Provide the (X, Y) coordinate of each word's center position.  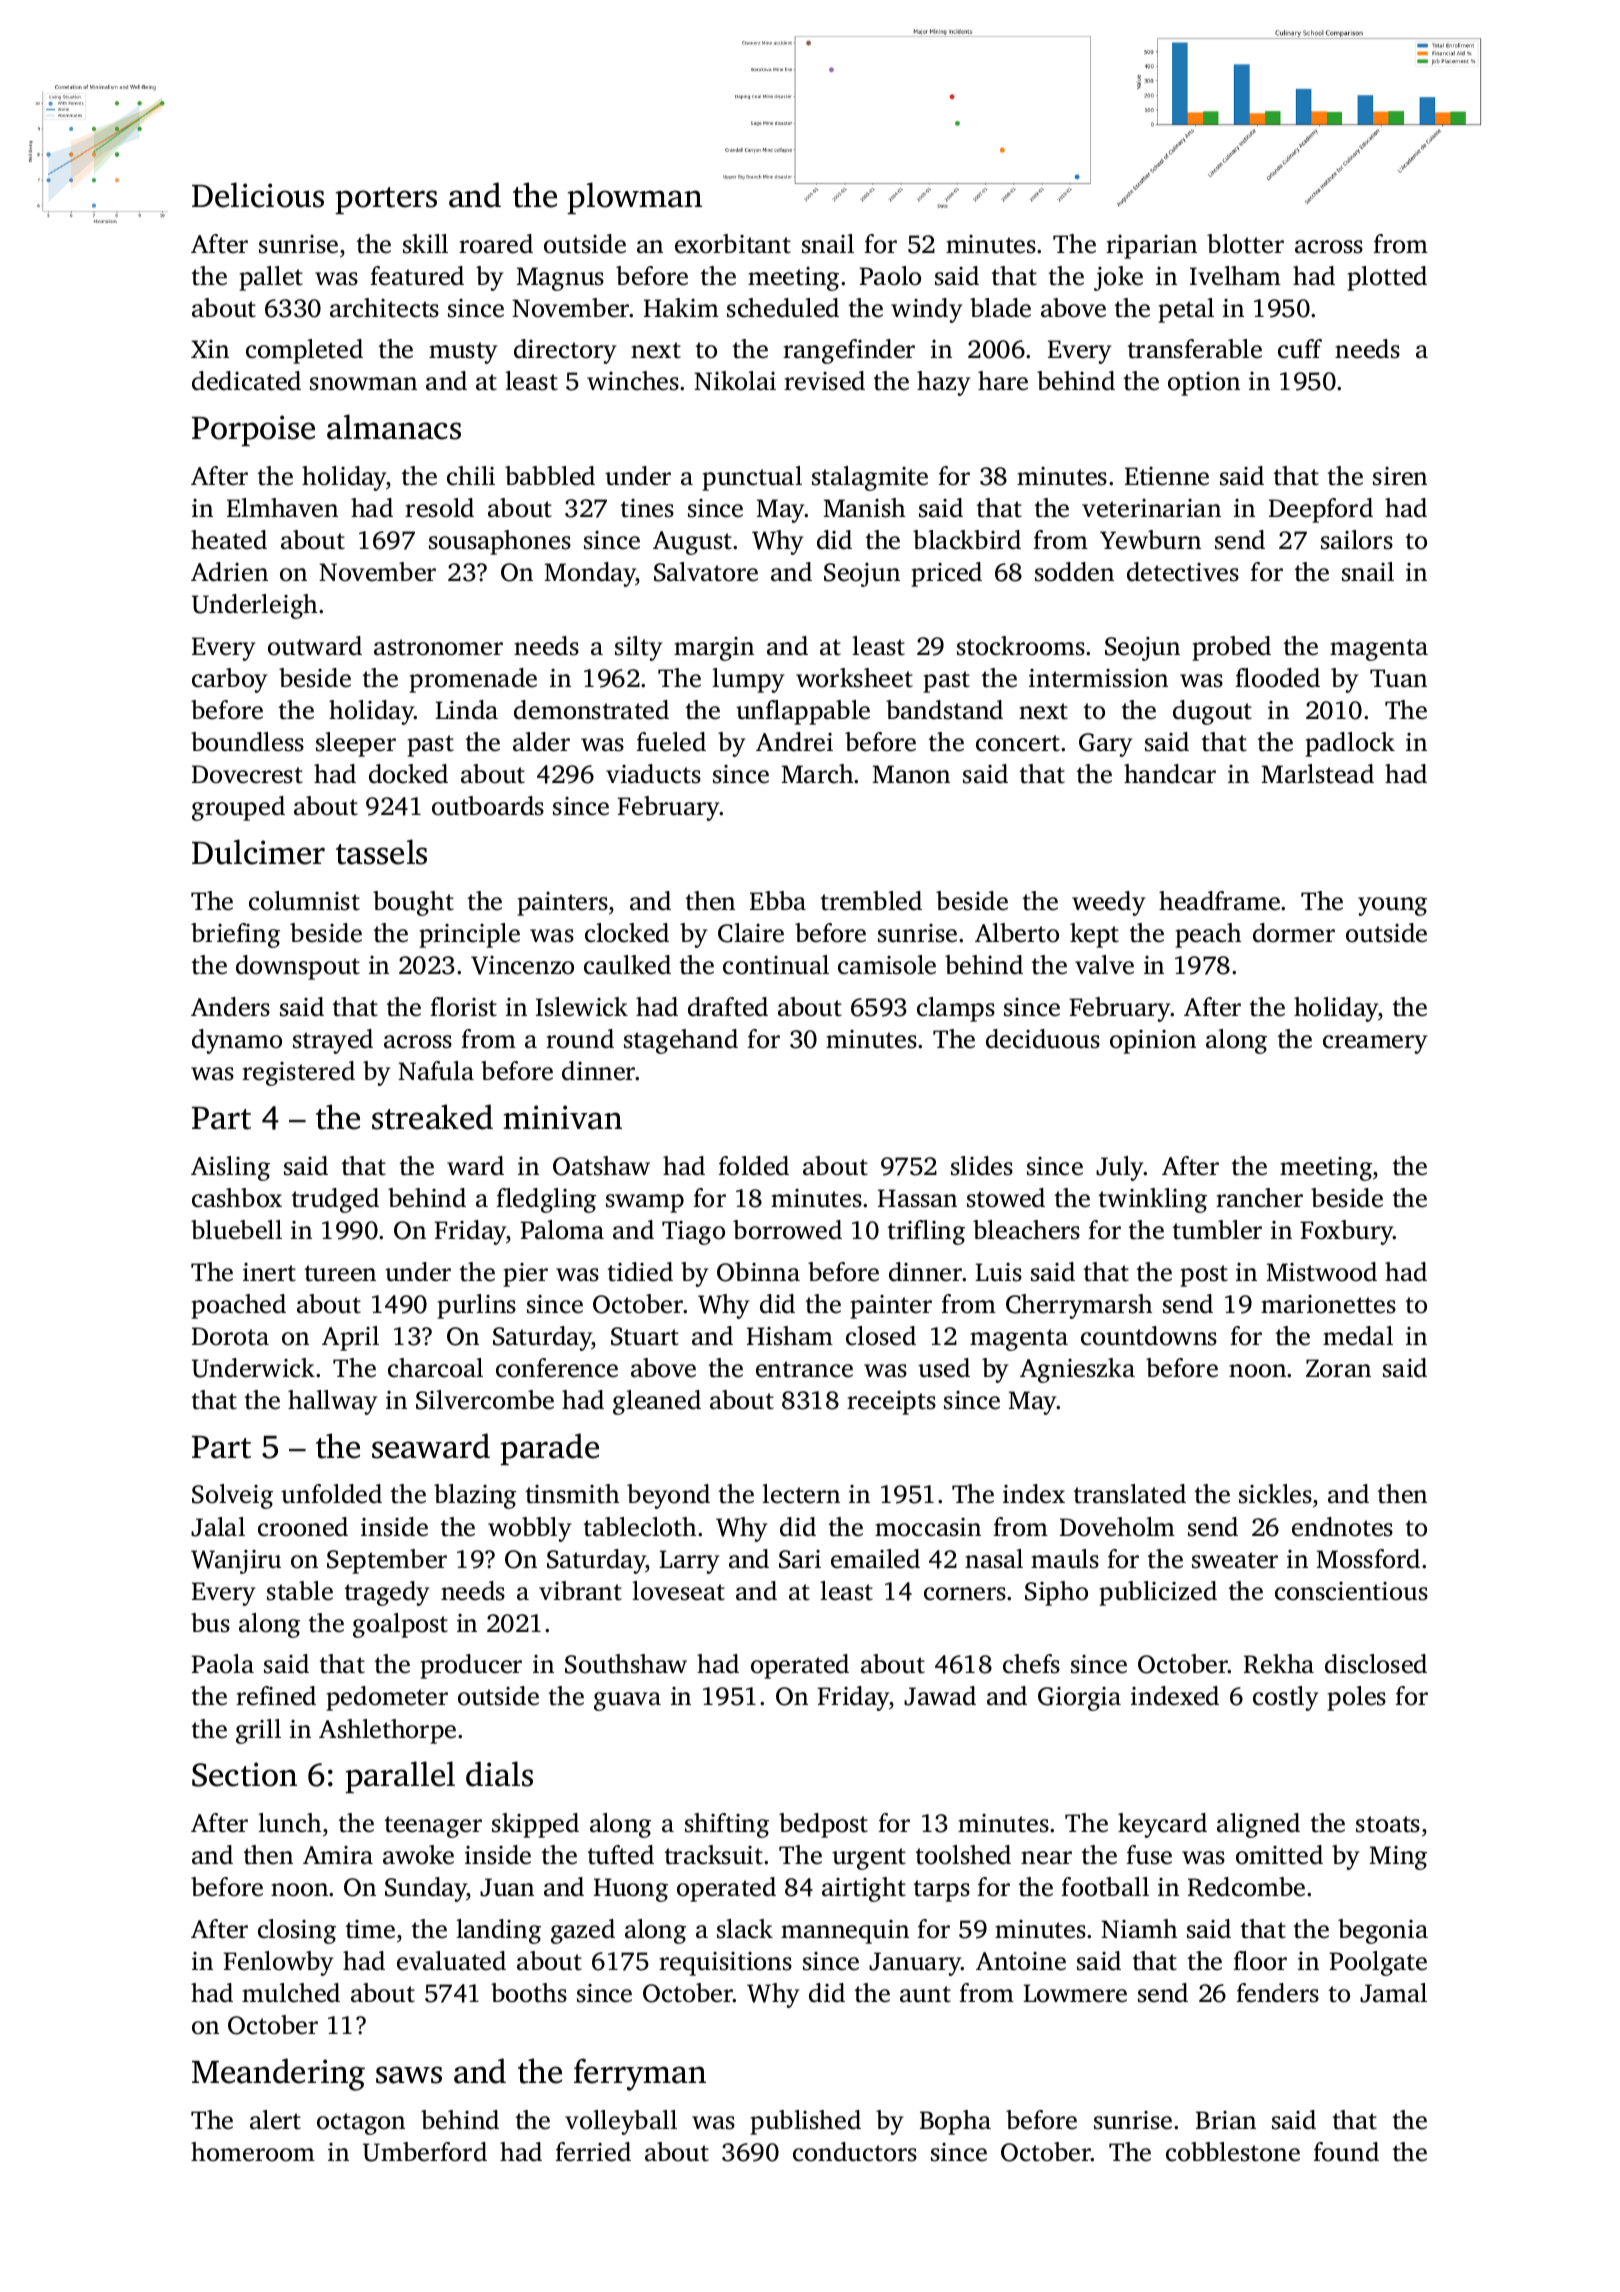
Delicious (258, 195)
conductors (855, 2152)
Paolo (890, 276)
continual (776, 965)
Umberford (425, 2152)
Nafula (436, 1071)
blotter (1245, 244)
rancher (1259, 1198)
